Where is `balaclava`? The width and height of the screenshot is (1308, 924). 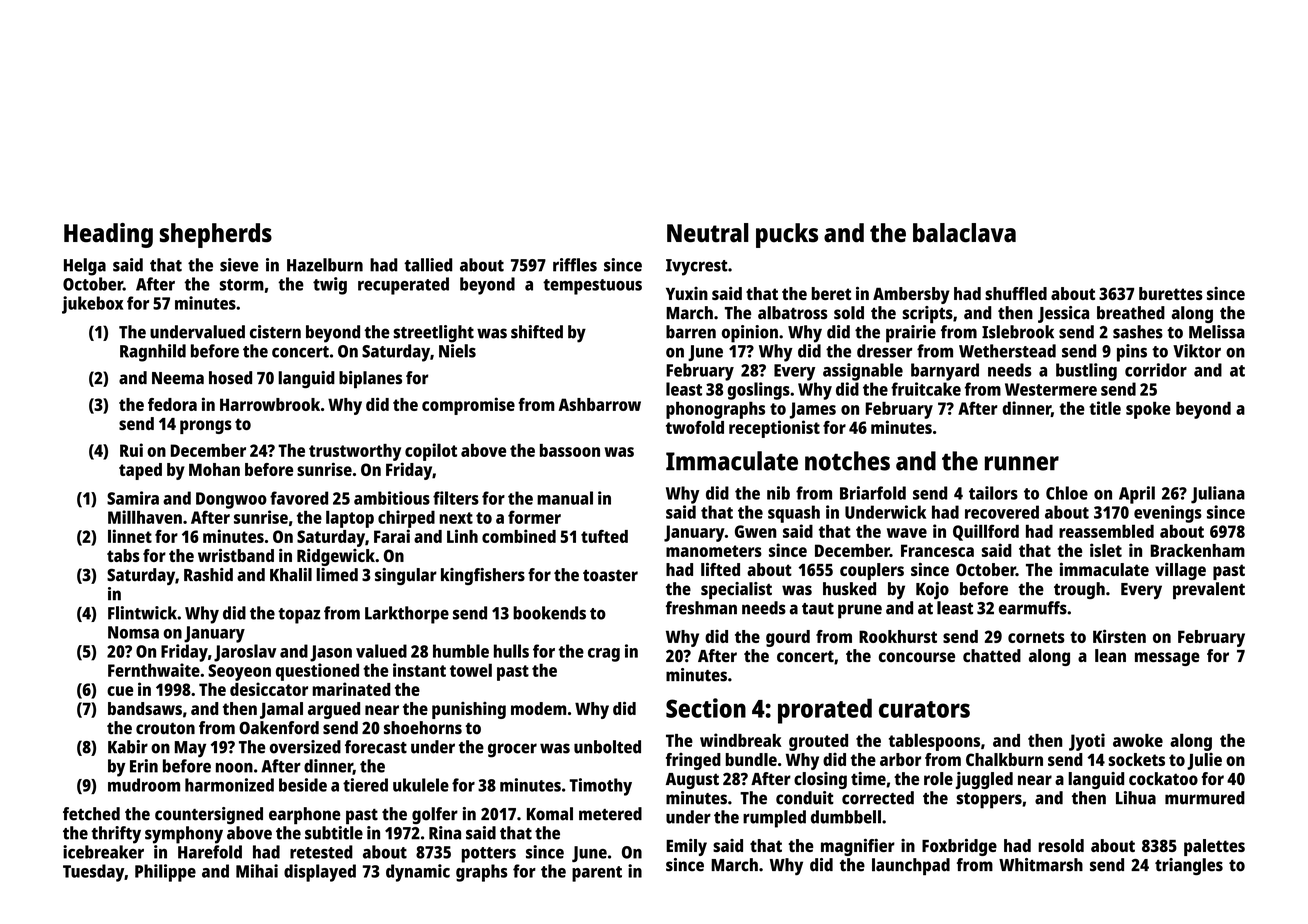
balaclava is located at coordinates (964, 233).
